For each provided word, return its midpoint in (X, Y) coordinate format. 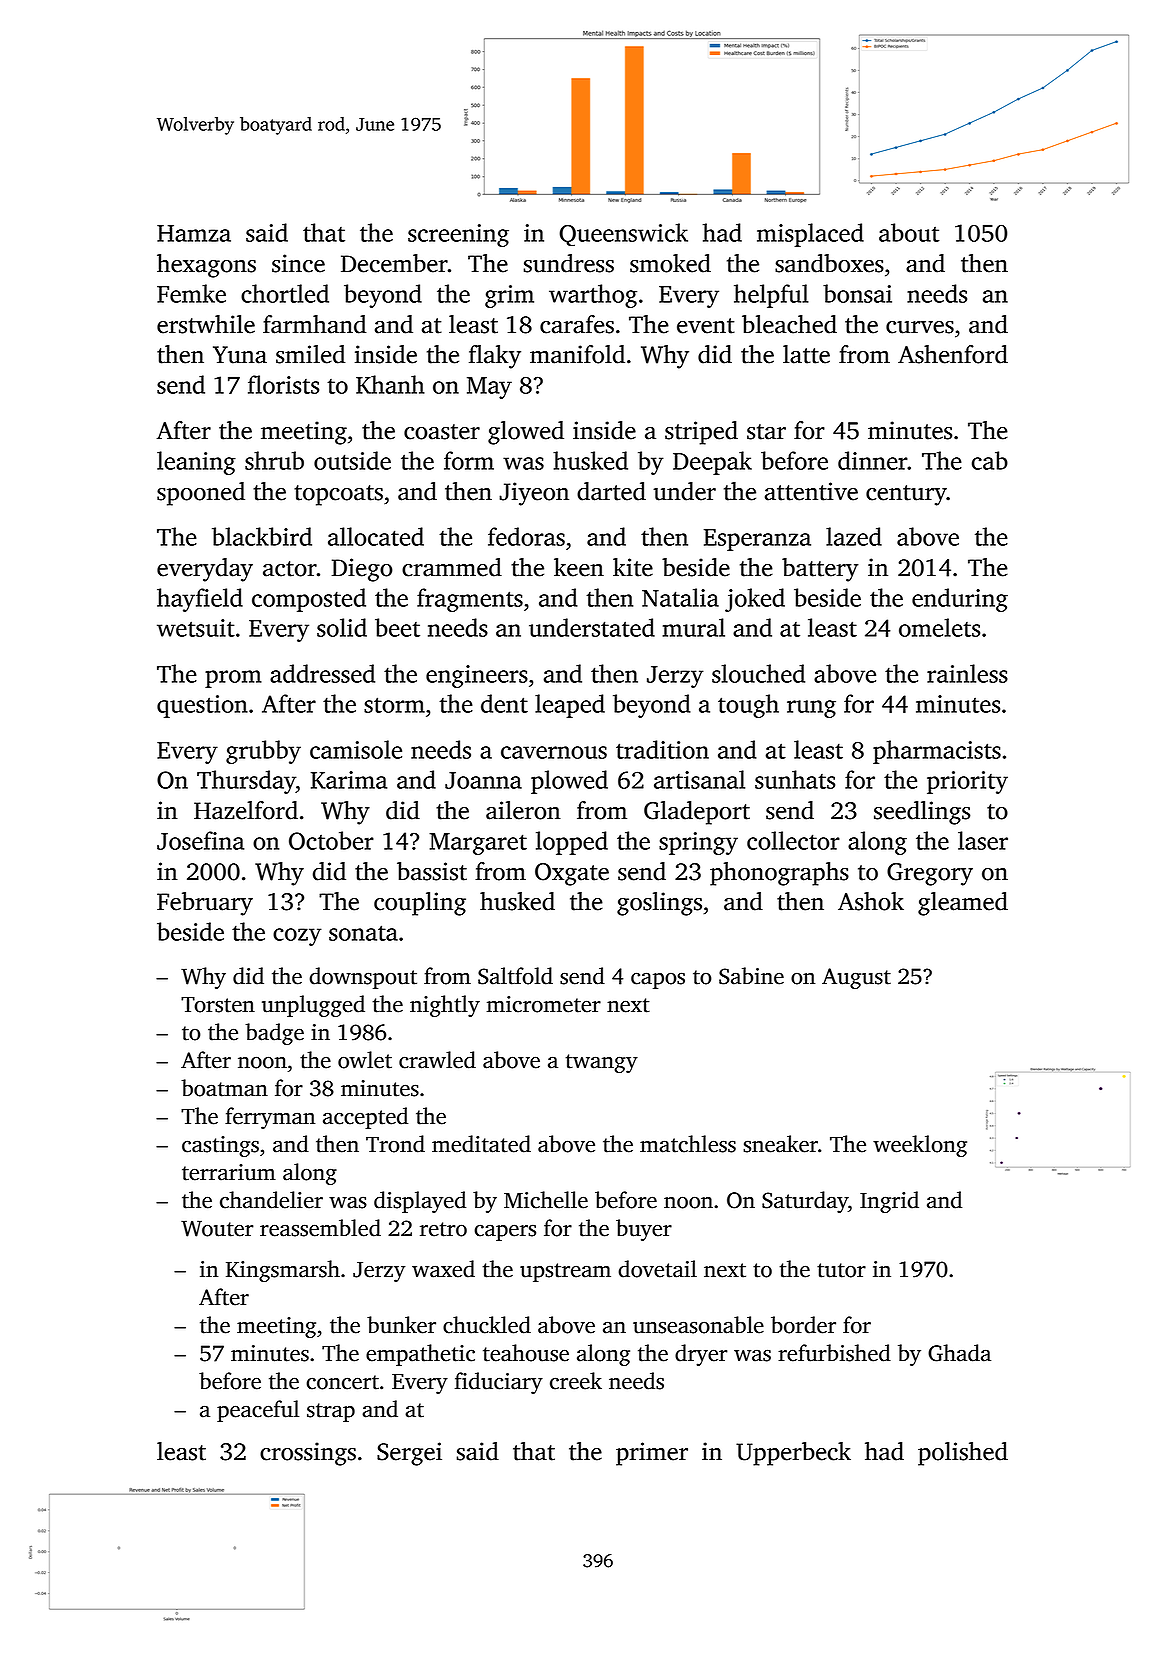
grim (509, 296)
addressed (322, 673)
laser (983, 840)
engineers (477, 676)
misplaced (810, 235)
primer (652, 1454)
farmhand (315, 324)
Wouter (217, 1228)
